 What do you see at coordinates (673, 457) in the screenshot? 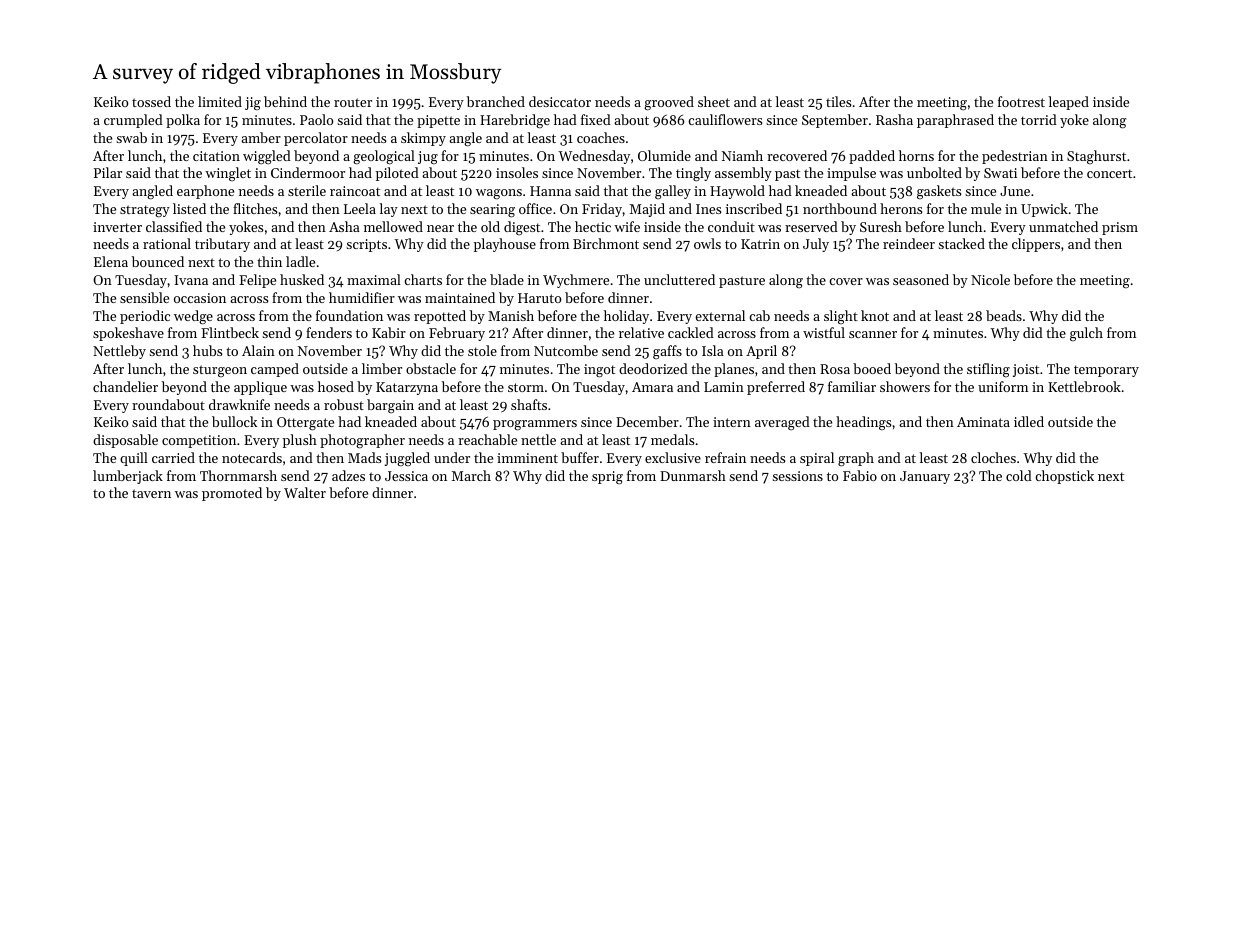
I see `exclusive` at bounding box center [673, 457].
